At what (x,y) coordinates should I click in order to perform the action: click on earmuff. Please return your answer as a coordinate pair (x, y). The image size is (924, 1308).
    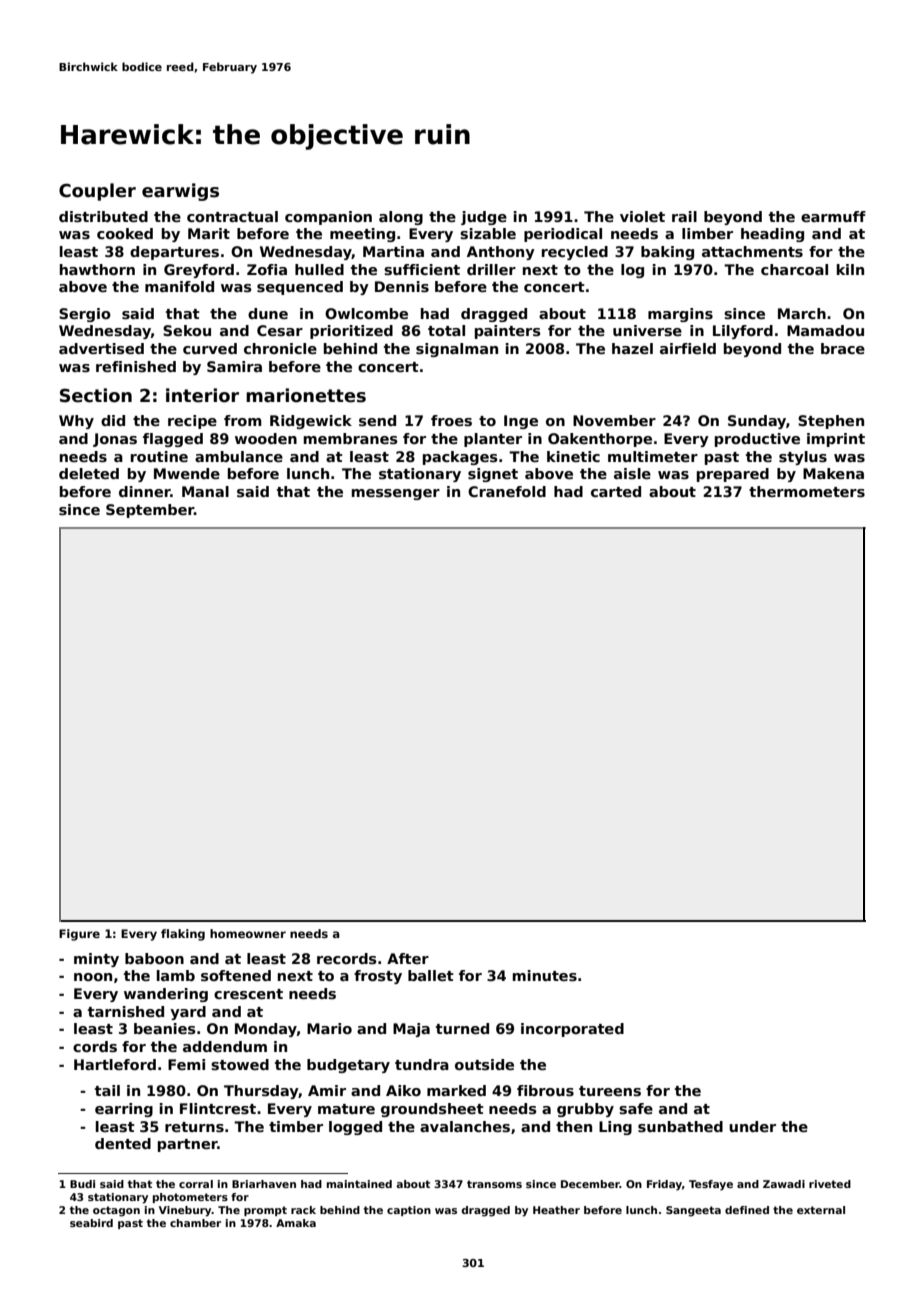
    Looking at the image, I should click on (833, 216).
